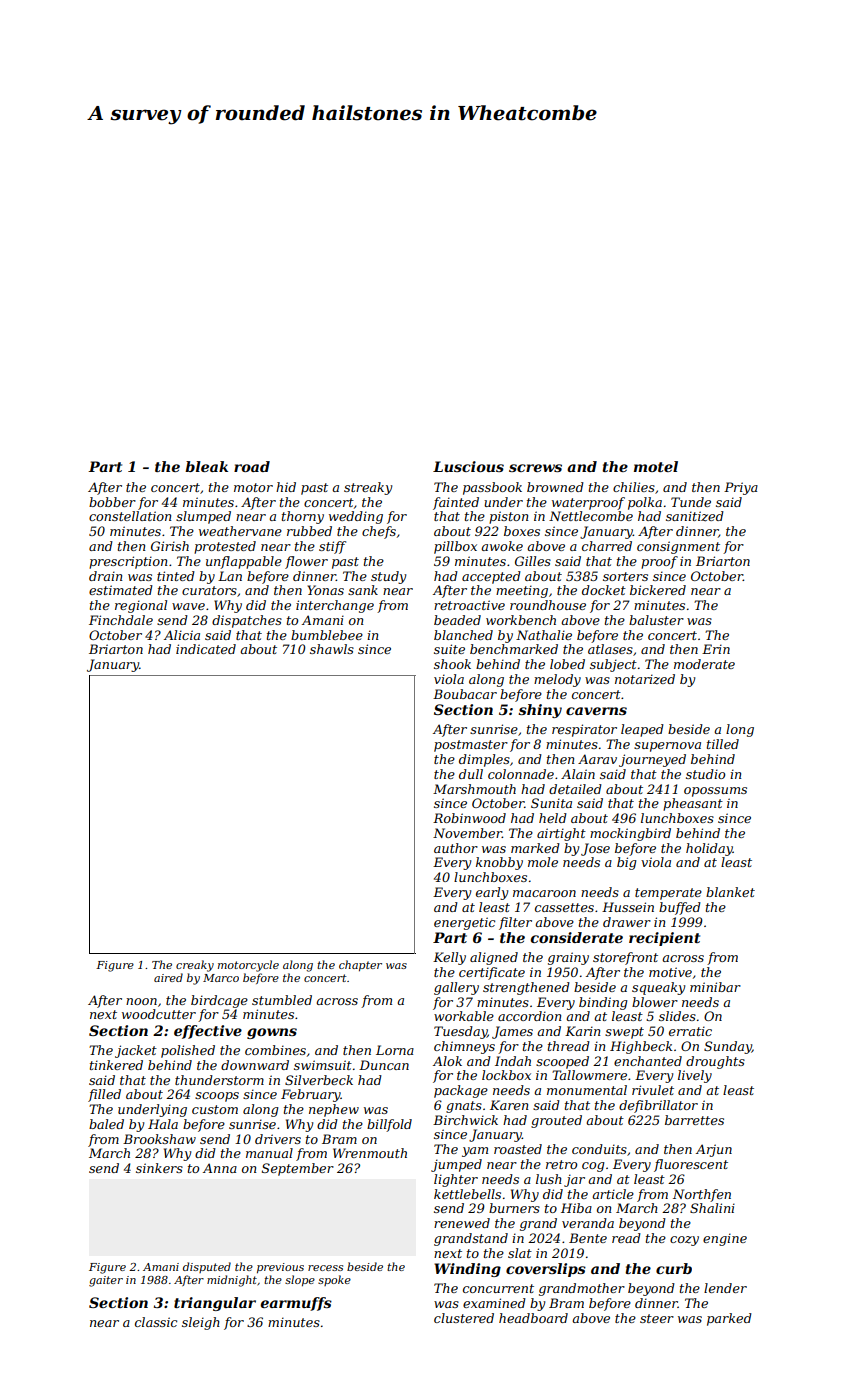 Image resolution: width=849 pixels, height=1400 pixels. What do you see at coordinates (471, 746) in the image?
I see `postmaster` at bounding box center [471, 746].
